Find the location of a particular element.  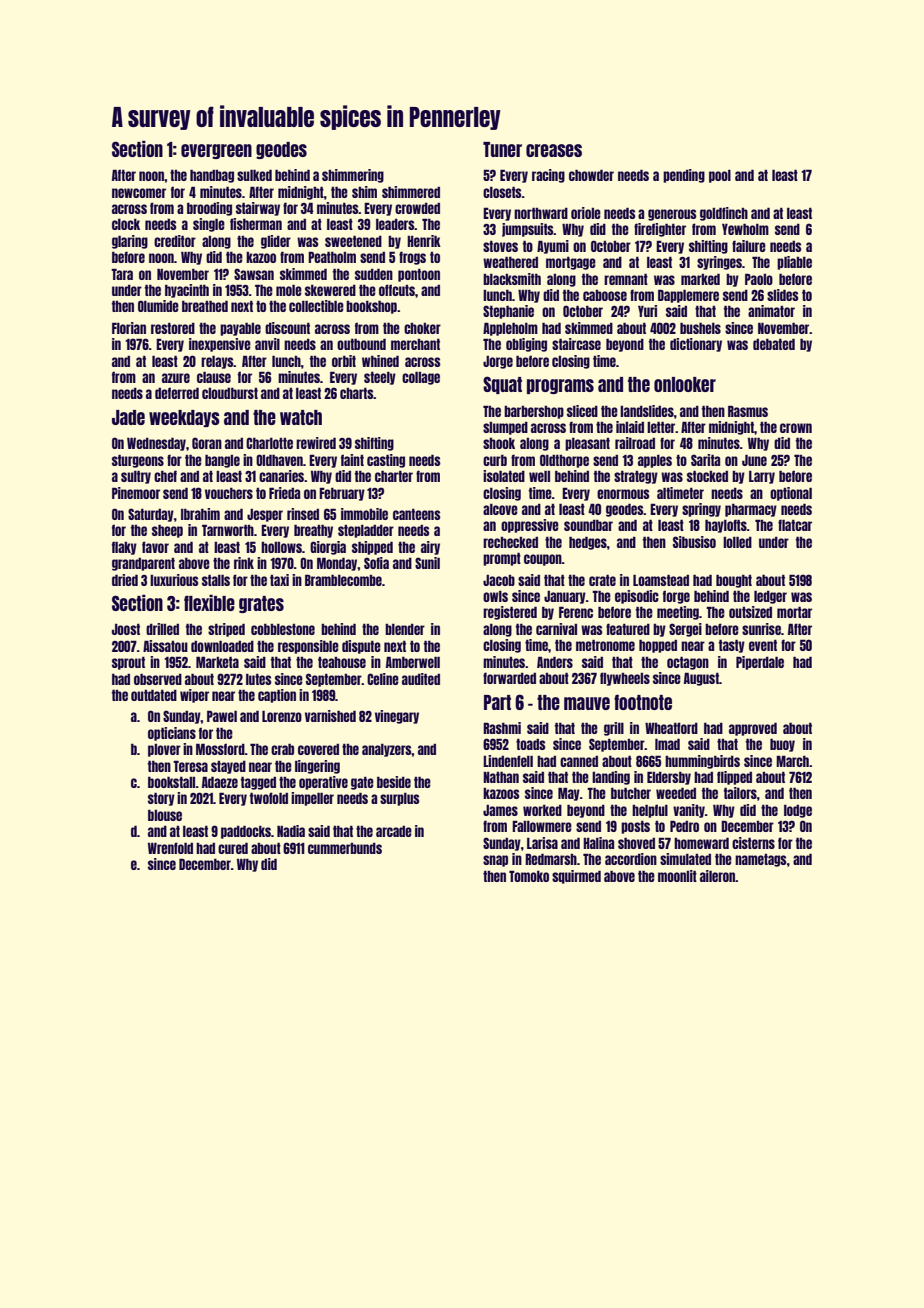

hollows is located at coordinates (281, 547).
